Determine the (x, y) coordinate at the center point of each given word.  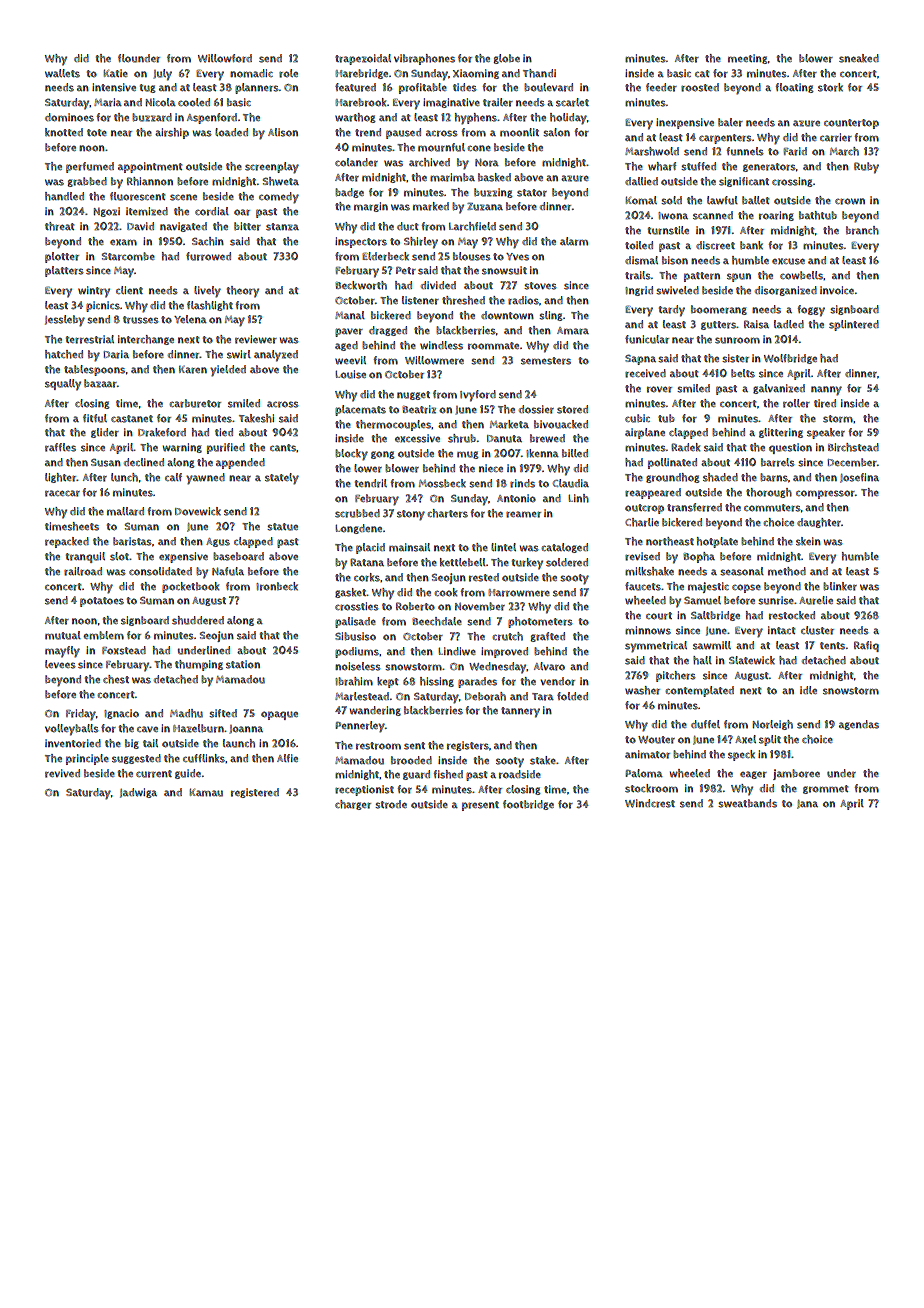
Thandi (539, 73)
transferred (694, 507)
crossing (792, 182)
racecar (62, 493)
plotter (62, 257)
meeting (748, 59)
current (154, 774)
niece (491, 468)
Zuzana (485, 206)
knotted (64, 132)
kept (387, 682)
